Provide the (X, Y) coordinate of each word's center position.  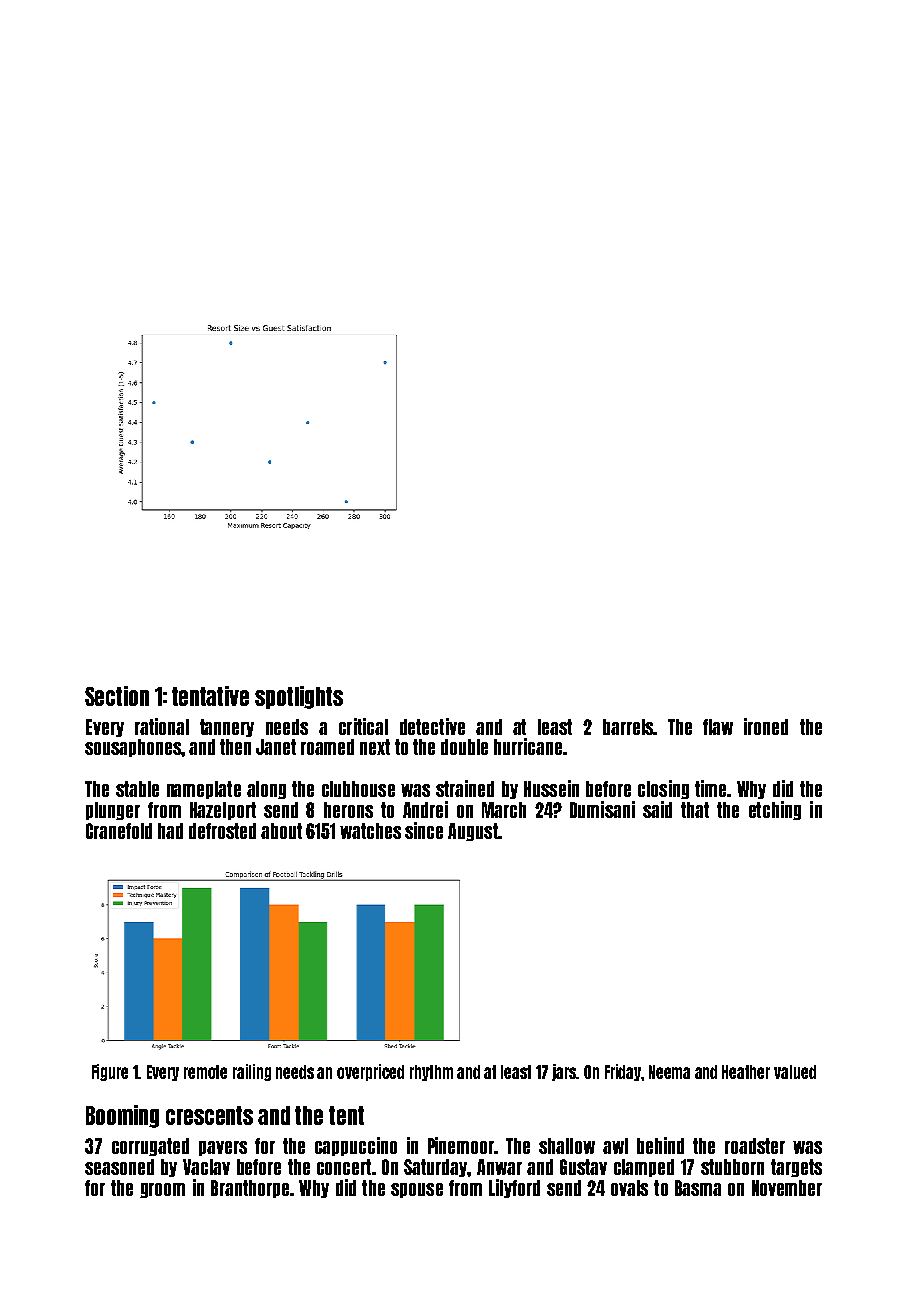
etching (775, 810)
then (235, 747)
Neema (669, 1072)
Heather (746, 1072)
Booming (122, 1116)
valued (795, 1072)
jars (565, 1072)
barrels (628, 727)
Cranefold (119, 831)
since (424, 830)
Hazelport (223, 811)
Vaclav (206, 1167)
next (375, 747)
